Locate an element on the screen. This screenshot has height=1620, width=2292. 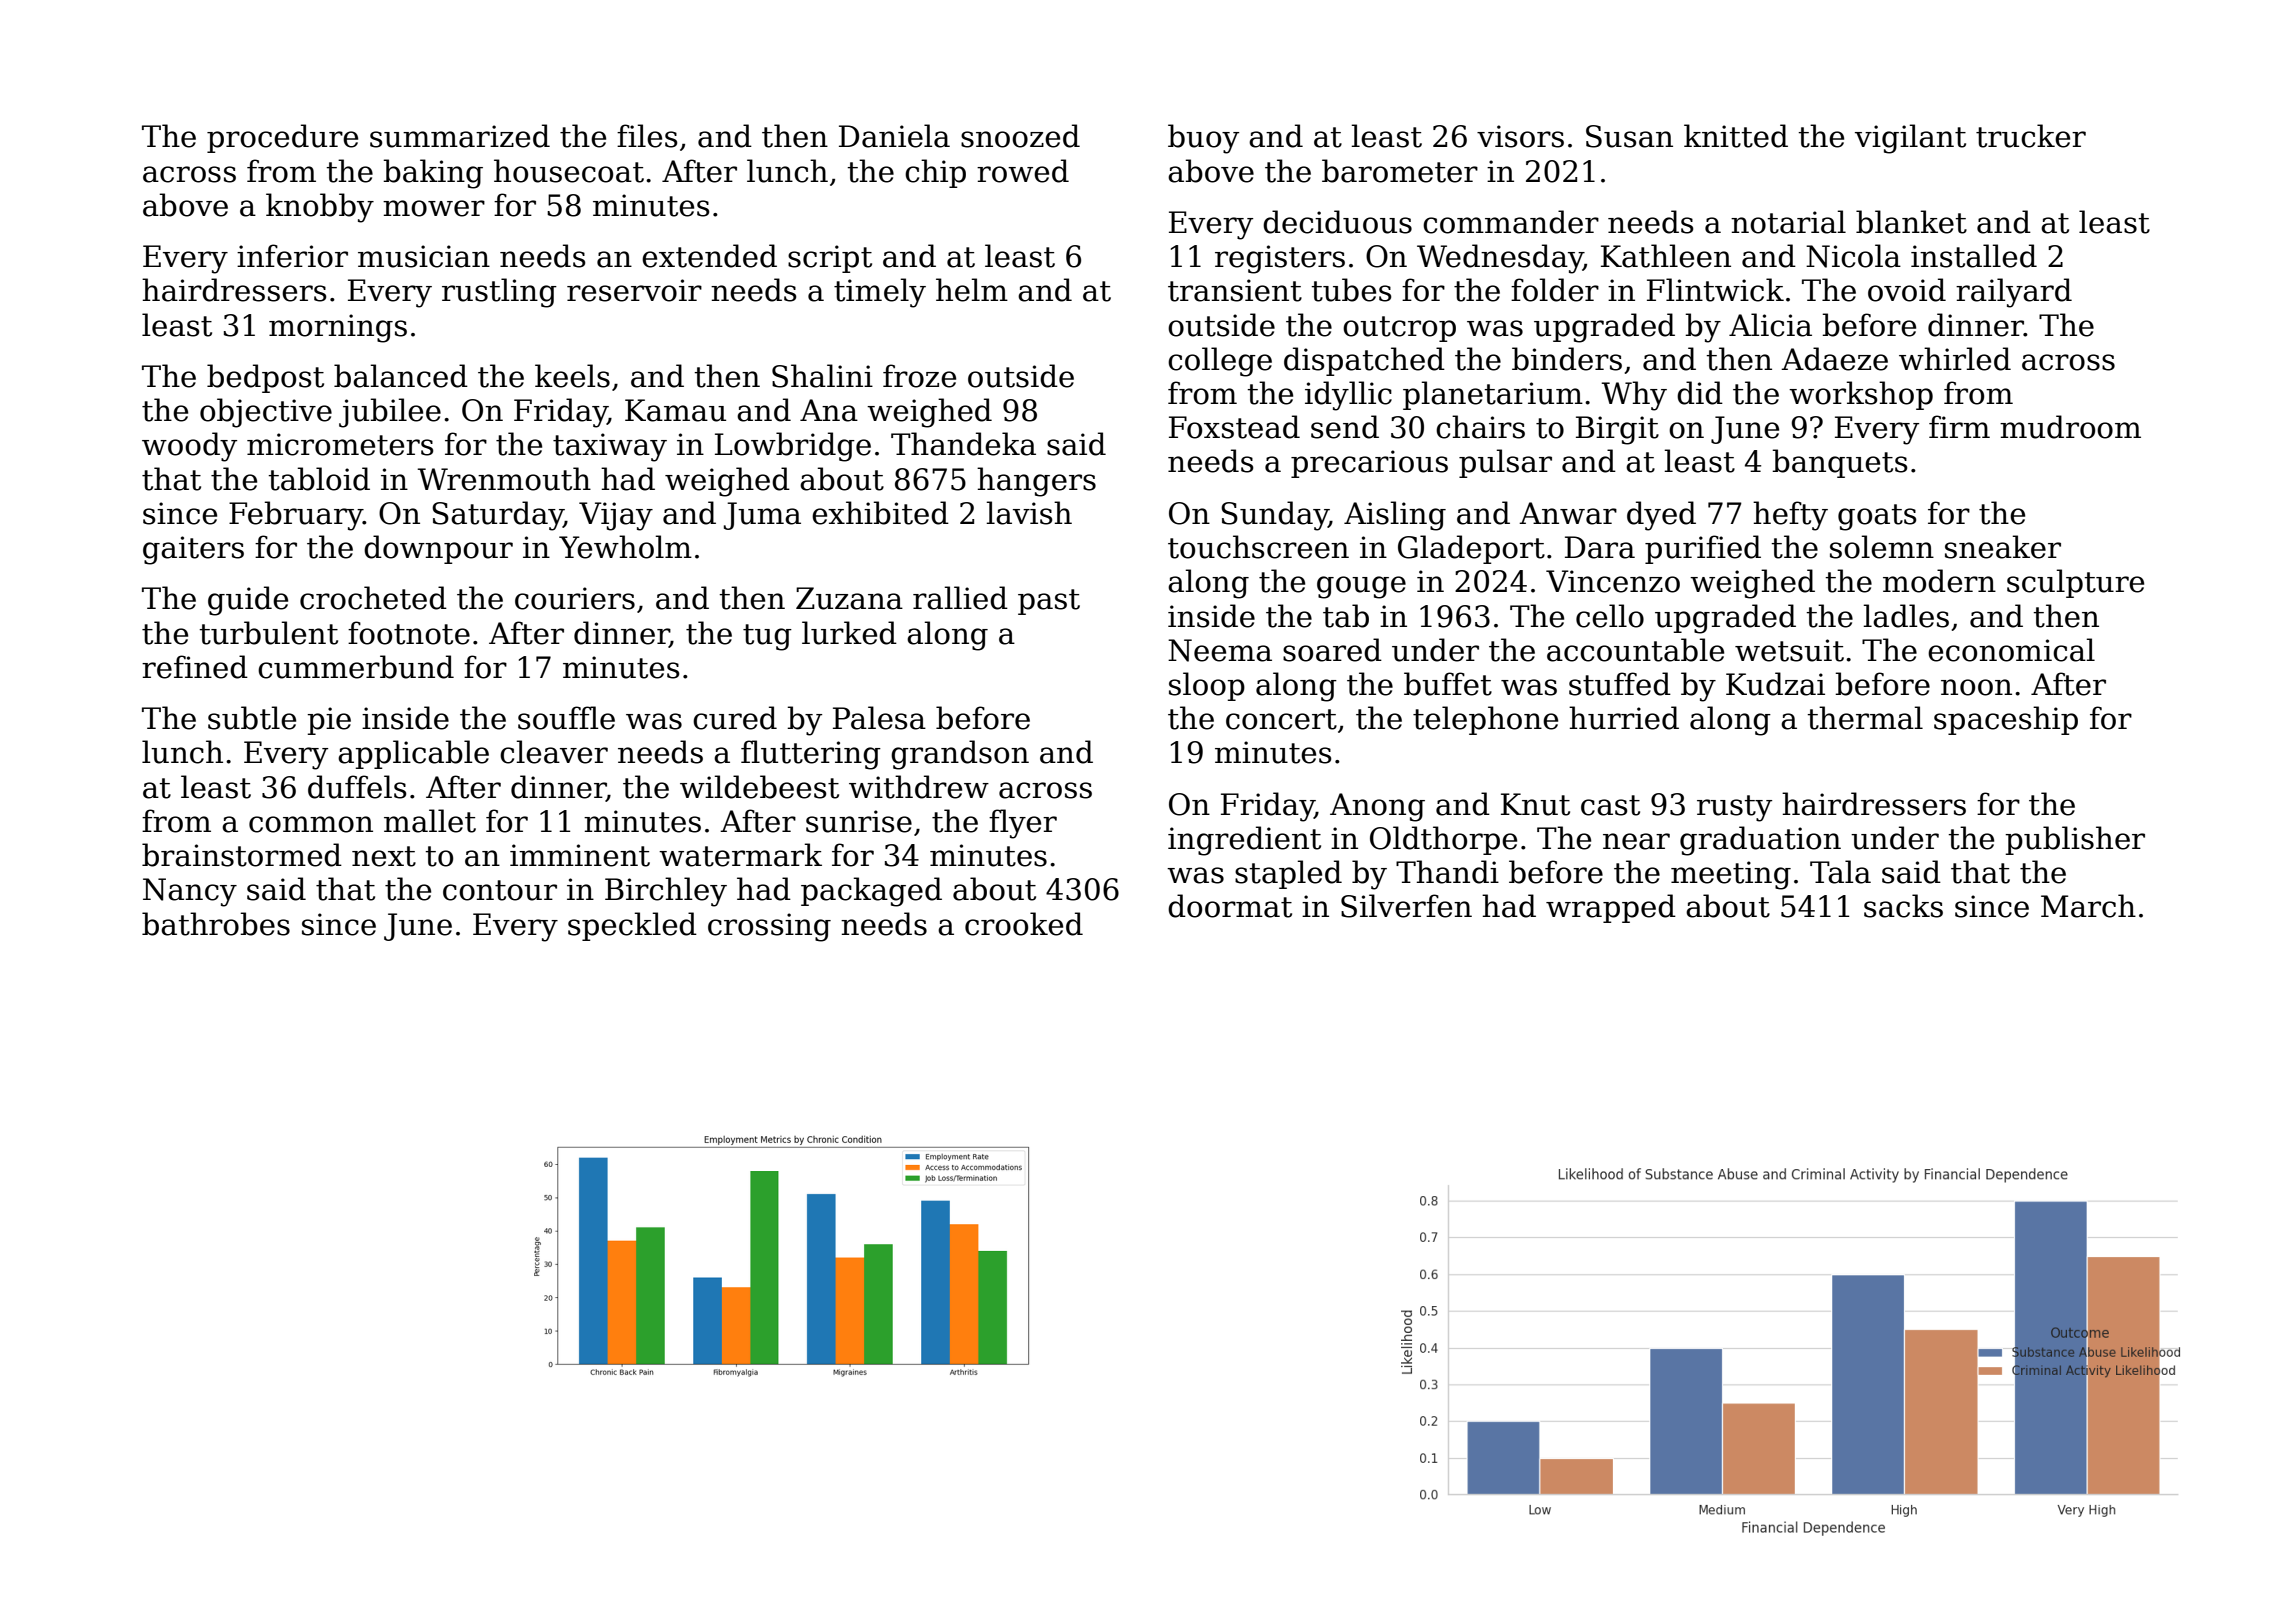
buoy is located at coordinates (1203, 139).
